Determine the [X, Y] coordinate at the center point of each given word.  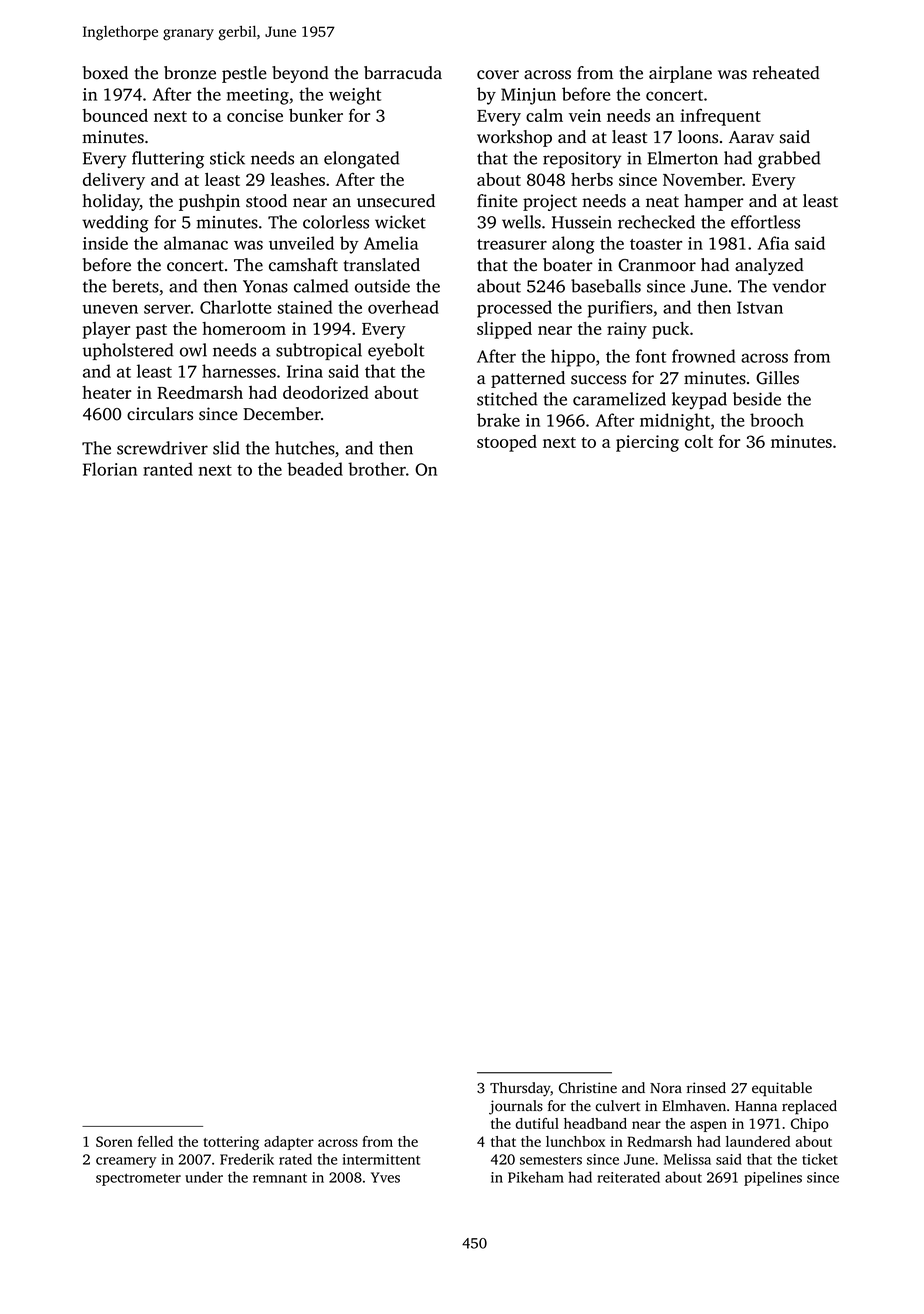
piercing [647, 443]
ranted [168, 469]
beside [757, 399]
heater [106, 392]
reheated [786, 73]
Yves [385, 1177]
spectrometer [138, 1179]
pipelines [773, 1178]
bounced [115, 115]
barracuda [403, 72]
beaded [315, 469]
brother [377, 469]
